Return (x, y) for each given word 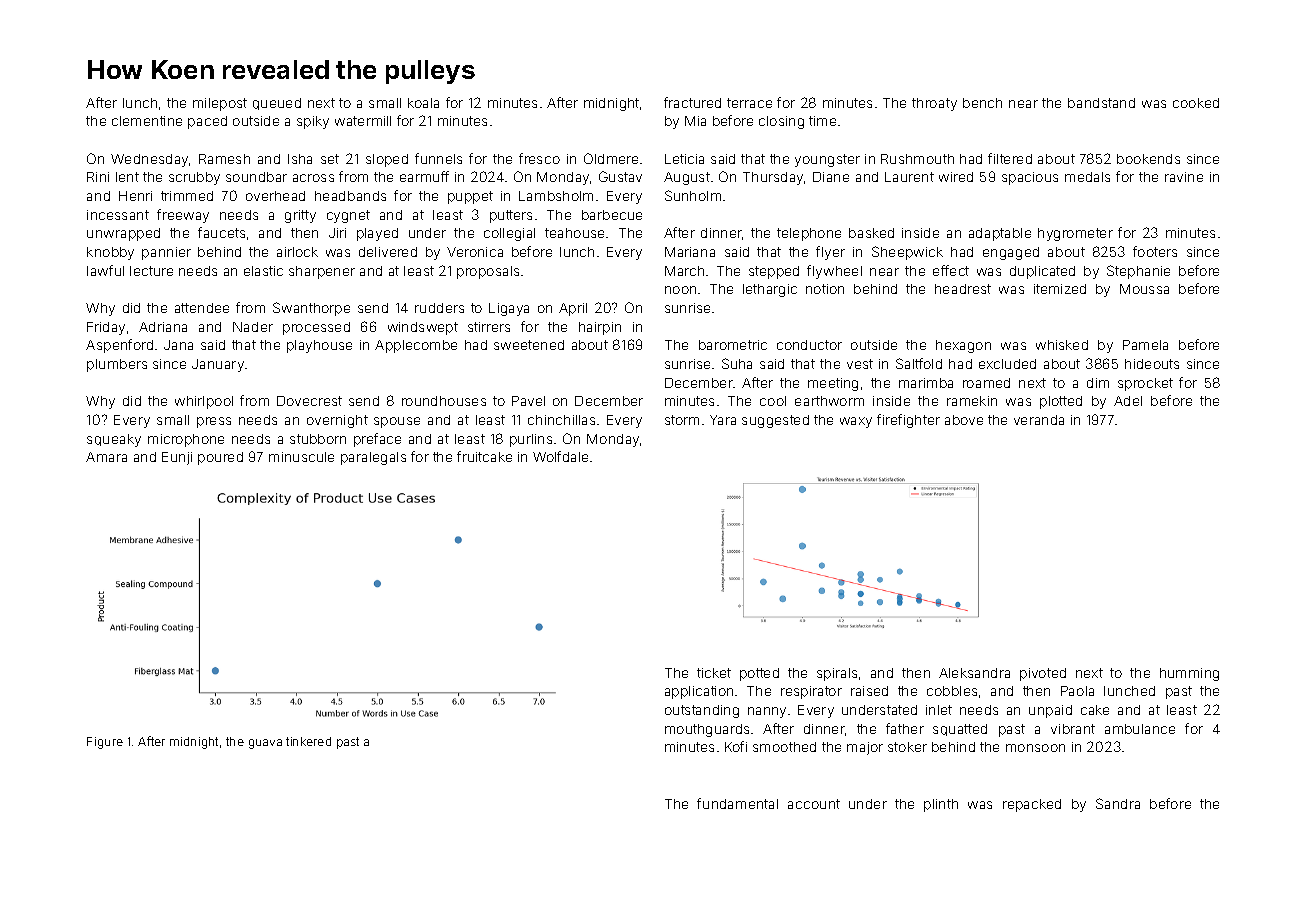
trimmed (187, 196)
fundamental (737, 803)
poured (220, 458)
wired (956, 177)
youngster (827, 160)
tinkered (308, 741)
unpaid (1050, 711)
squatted (960, 730)
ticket (714, 673)
